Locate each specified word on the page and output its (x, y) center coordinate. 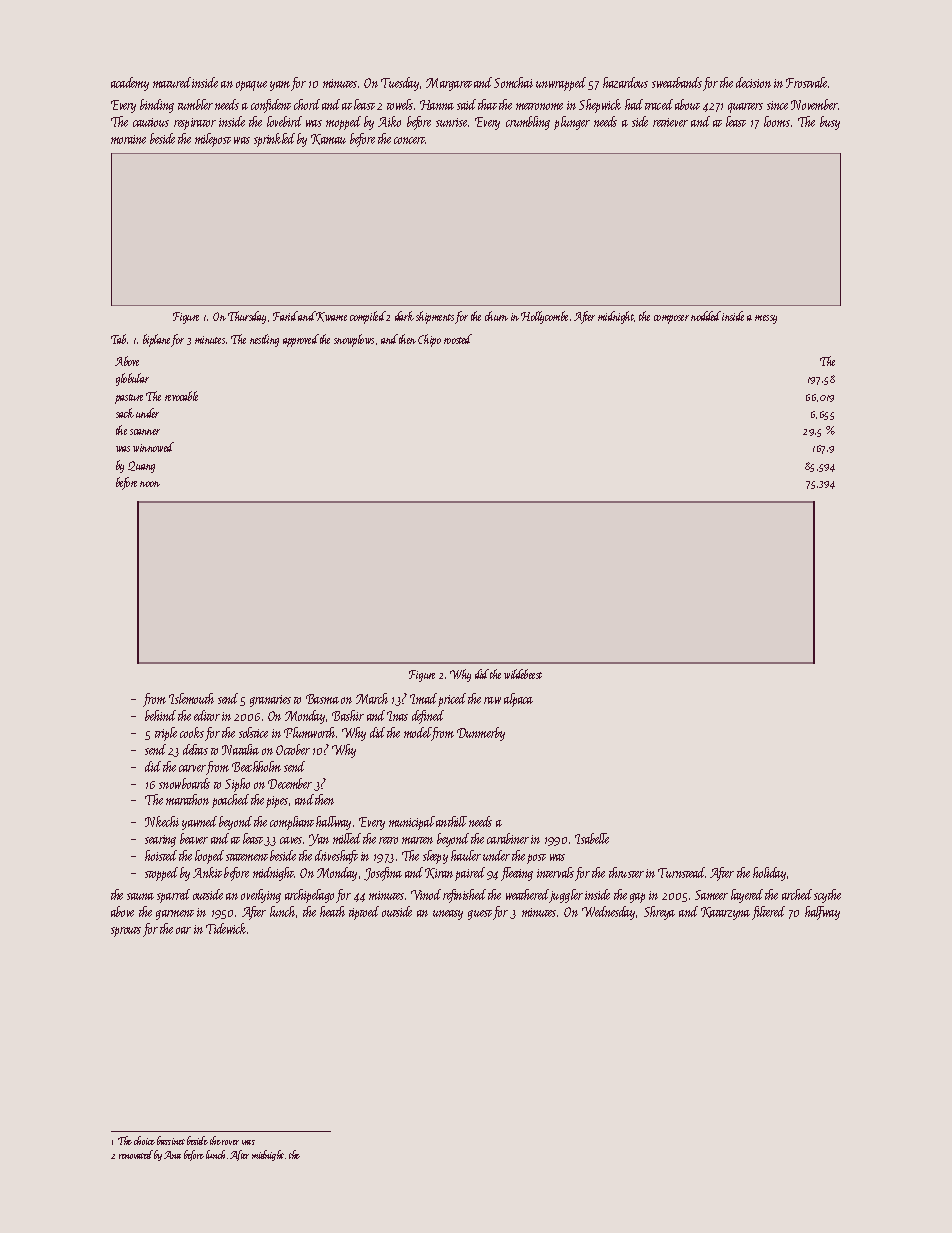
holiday (769, 874)
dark (404, 316)
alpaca (518, 700)
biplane (157, 340)
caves (291, 840)
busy (830, 123)
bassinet (171, 1140)
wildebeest (523, 674)
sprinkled (274, 140)
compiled (368, 317)
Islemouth (191, 698)
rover (230, 1142)
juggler (566, 896)
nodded (706, 316)
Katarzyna (725, 913)
